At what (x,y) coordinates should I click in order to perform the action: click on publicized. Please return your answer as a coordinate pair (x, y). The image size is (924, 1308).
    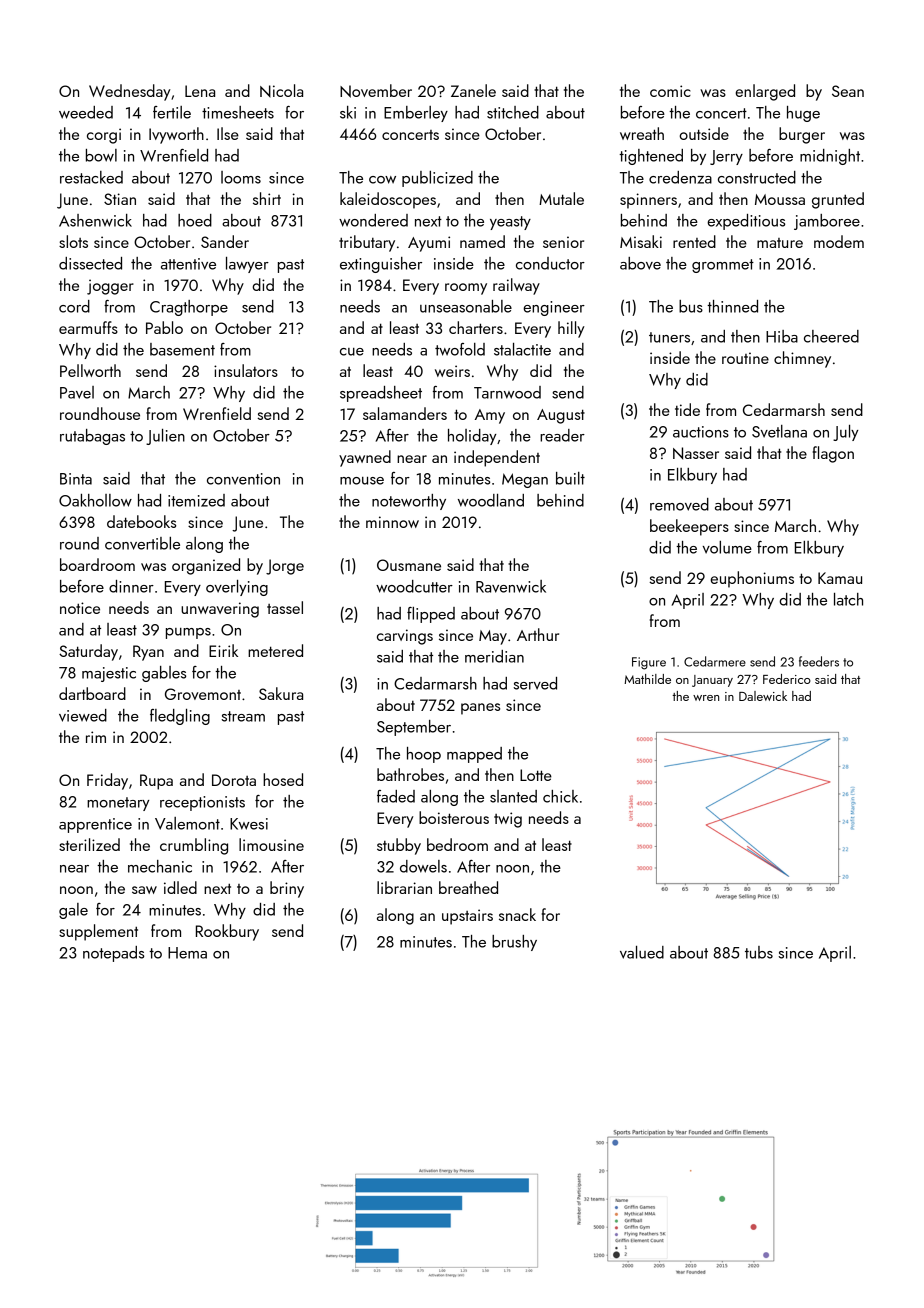
    Looking at the image, I should click on (437, 179).
